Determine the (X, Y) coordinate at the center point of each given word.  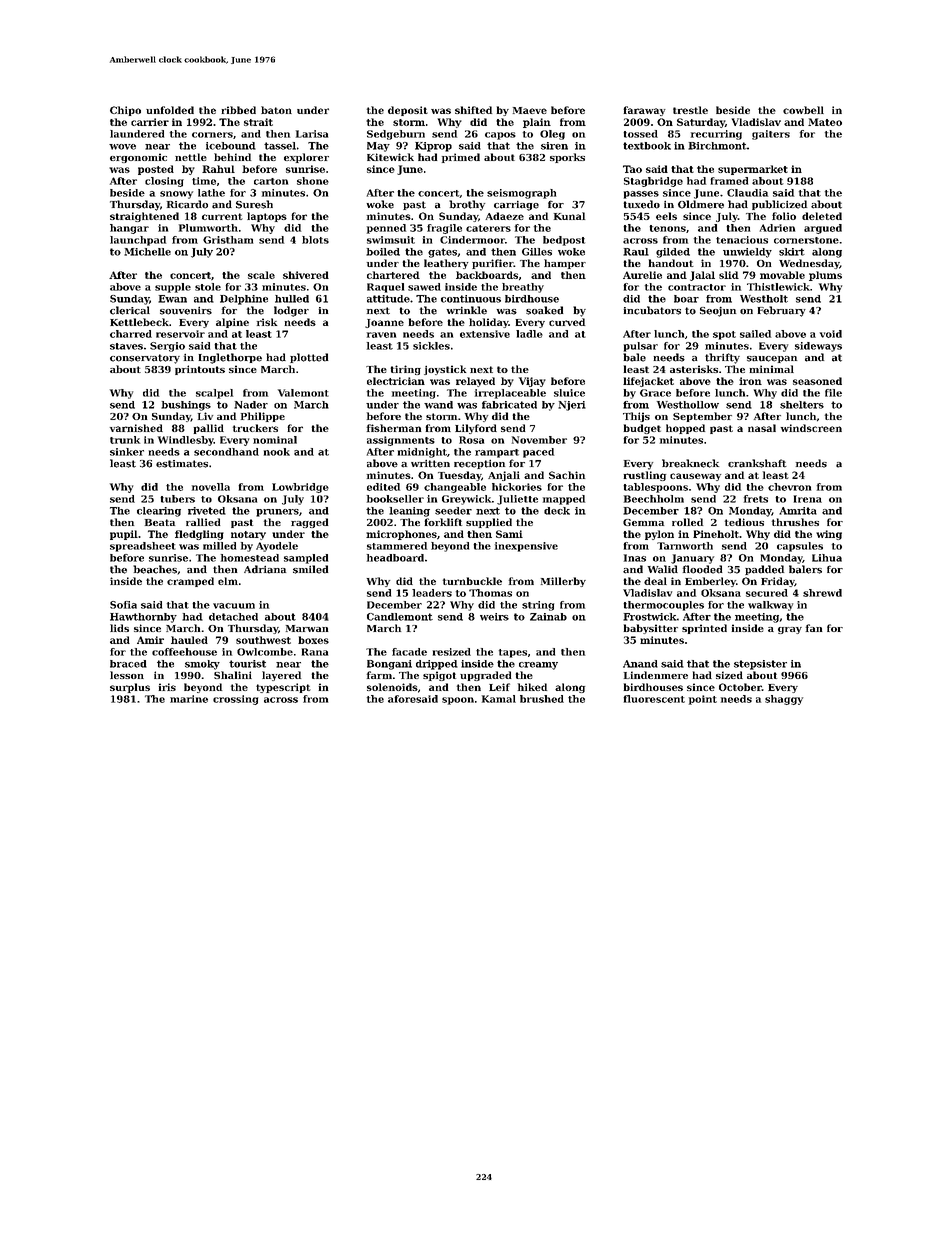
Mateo (825, 122)
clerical (130, 310)
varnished (136, 428)
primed (461, 158)
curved (567, 322)
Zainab (548, 617)
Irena (808, 499)
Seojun (718, 312)
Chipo (125, 111)
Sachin (567, 475)
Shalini (233, 675)
